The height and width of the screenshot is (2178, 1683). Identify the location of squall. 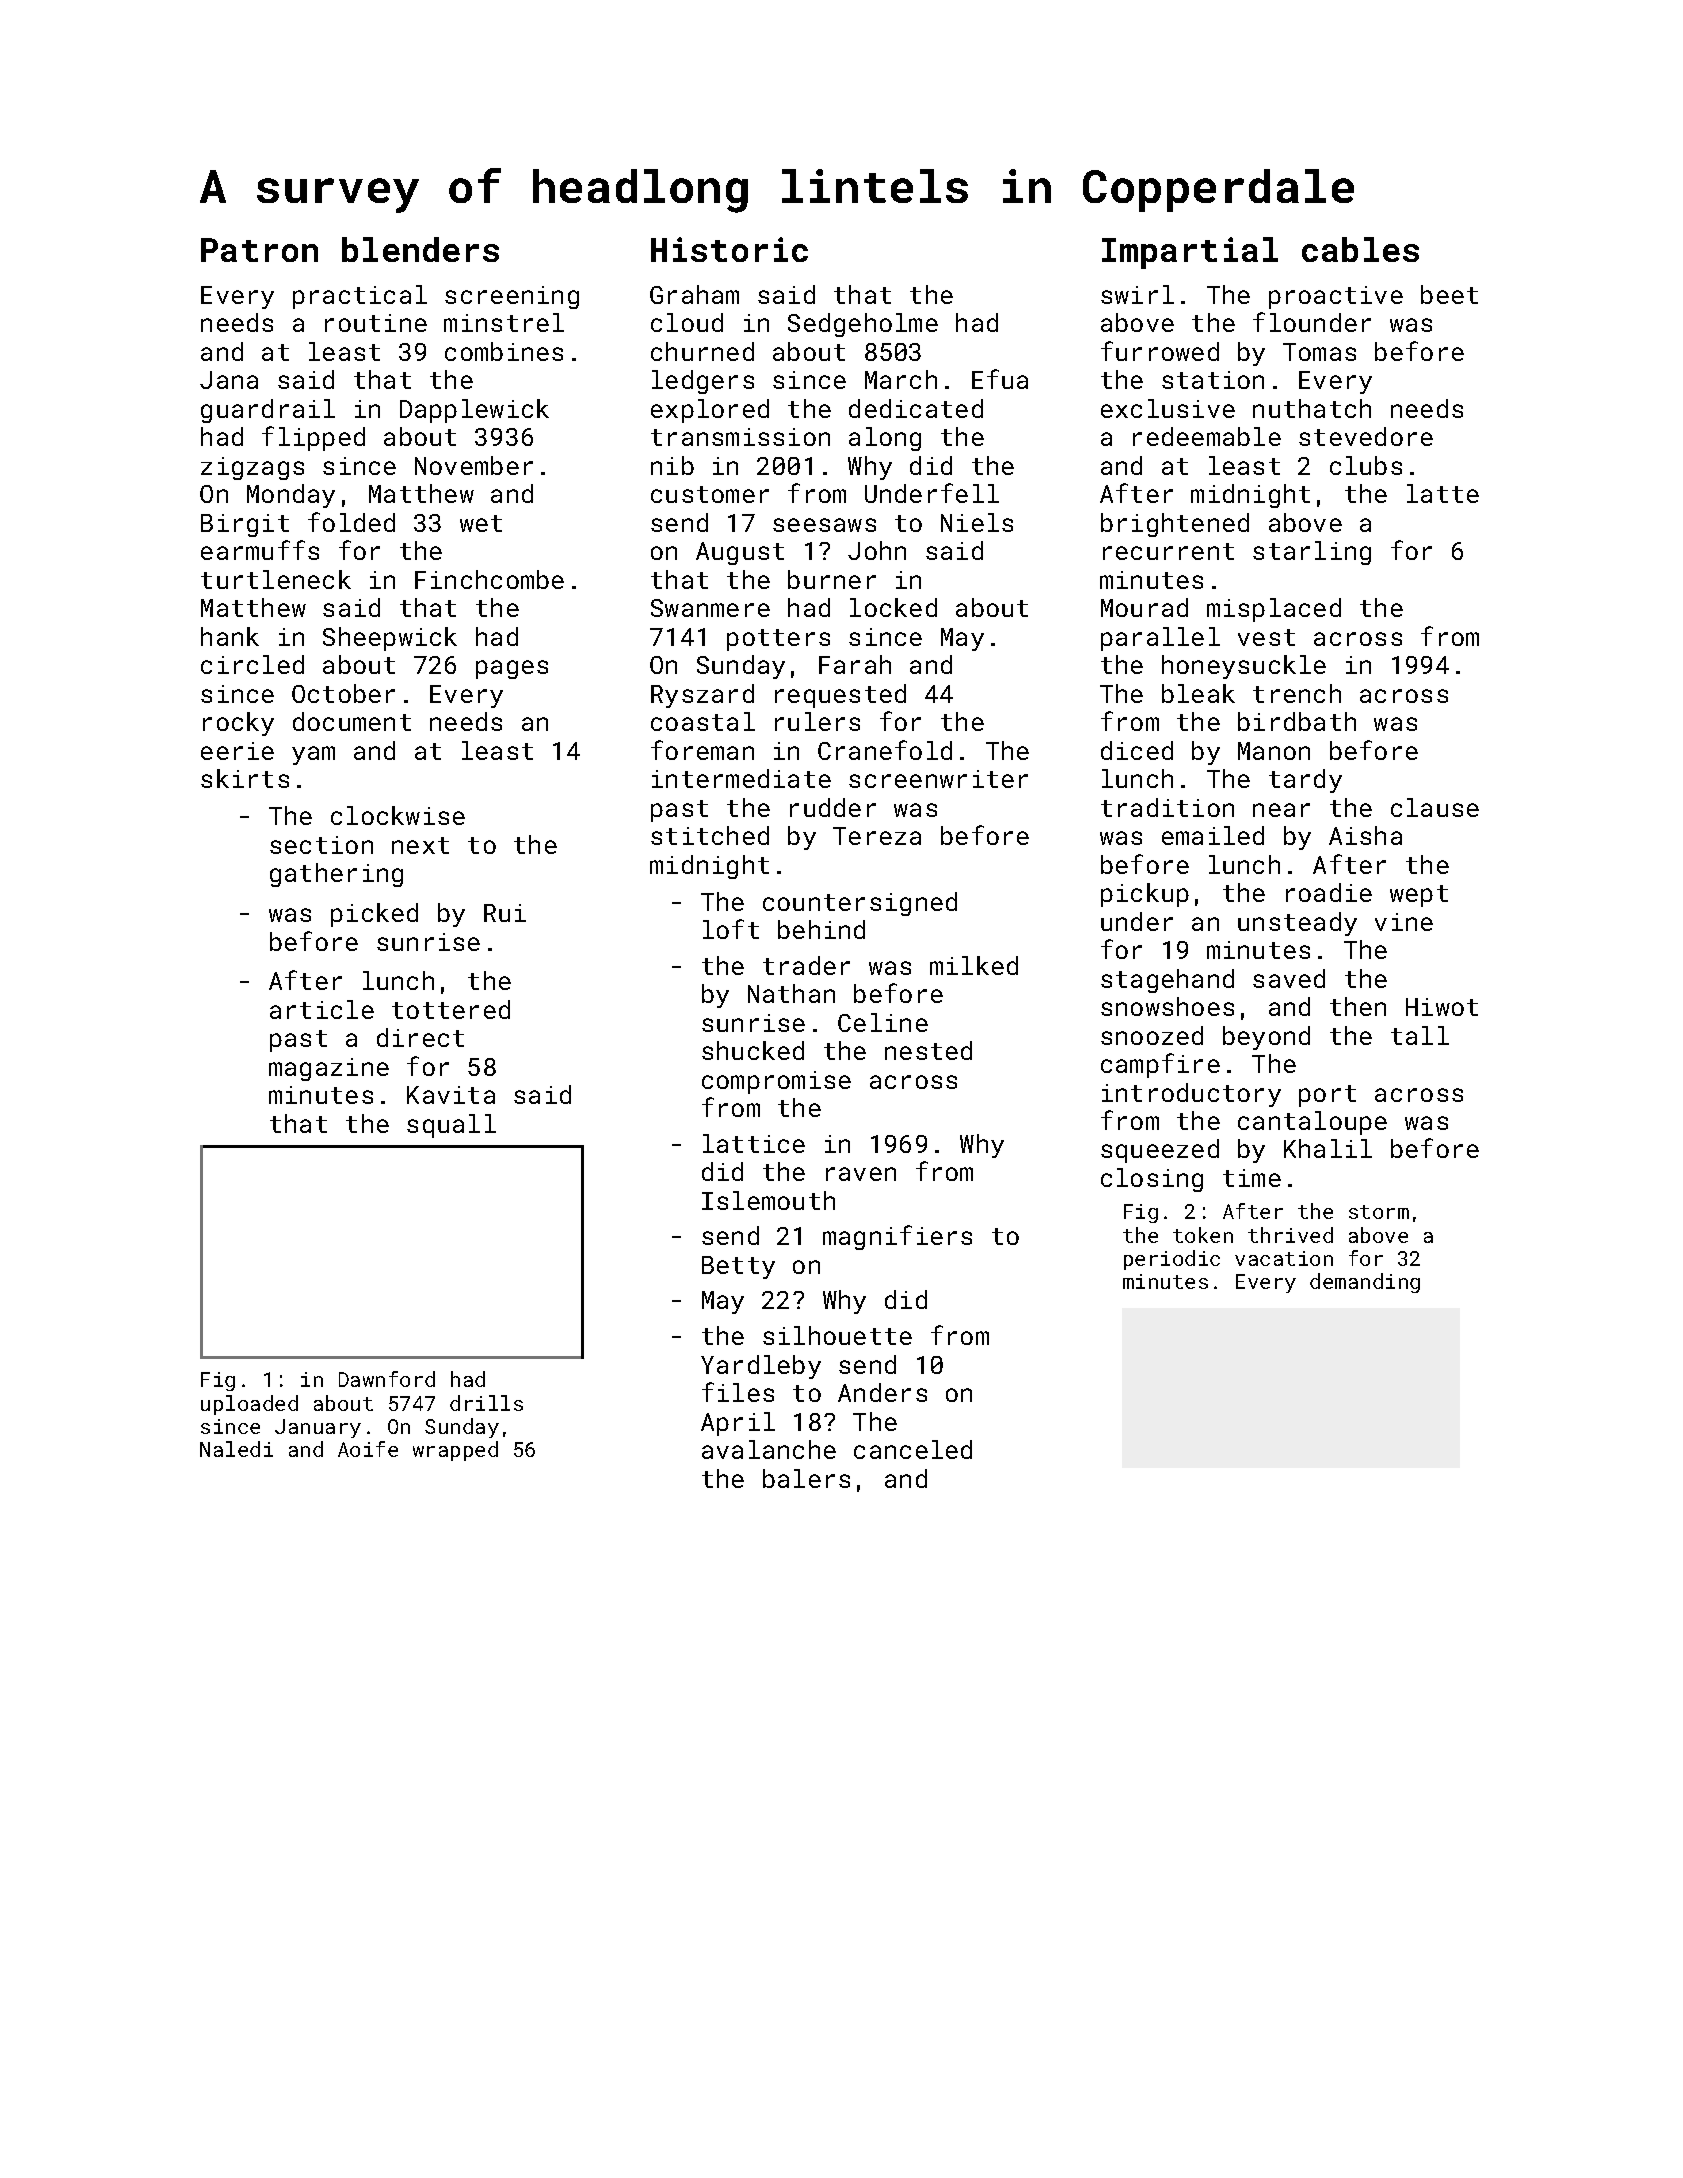
(451, 1126).
